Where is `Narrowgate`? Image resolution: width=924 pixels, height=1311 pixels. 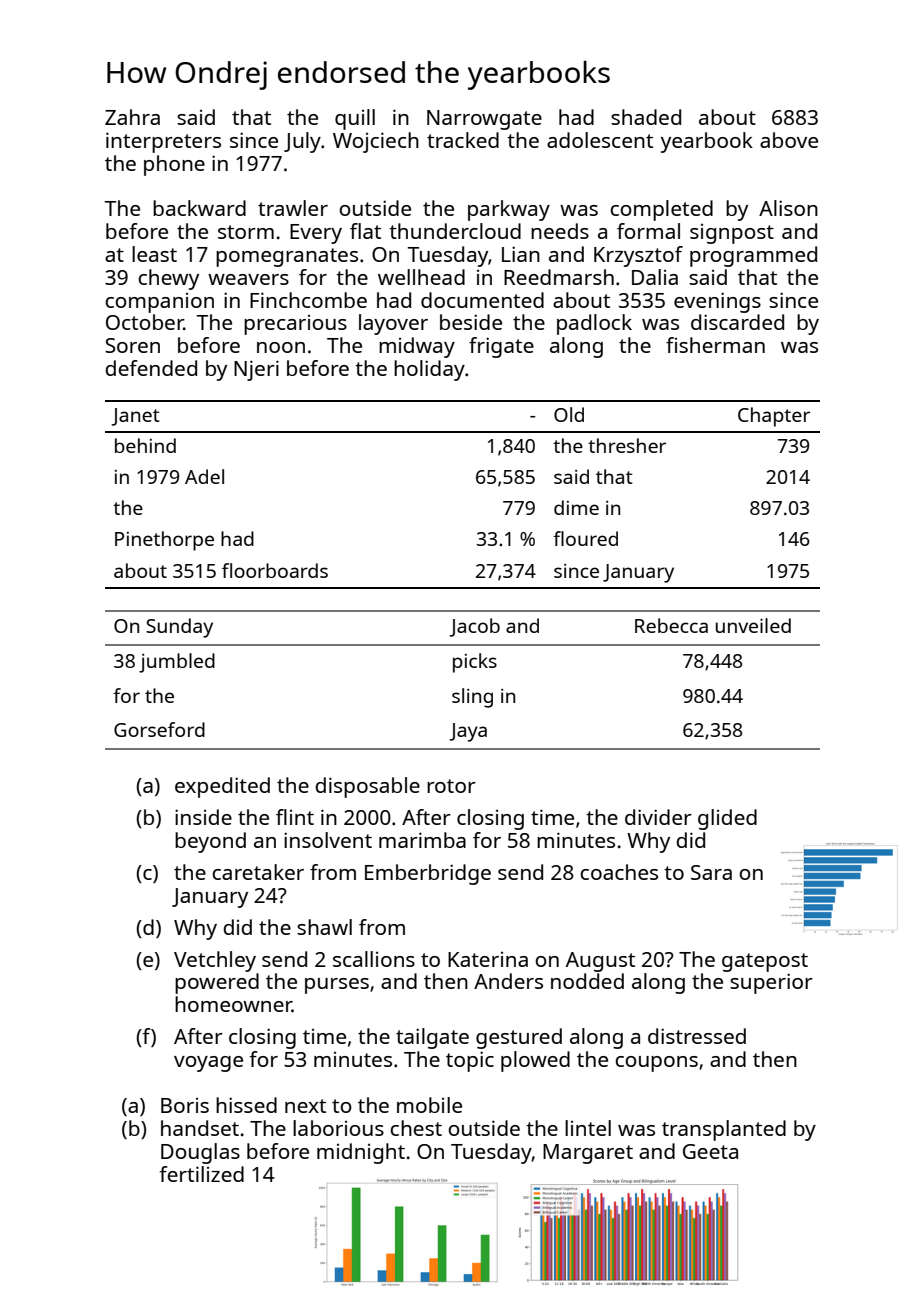
Narrowgate is located at coordinates (484, 120).
